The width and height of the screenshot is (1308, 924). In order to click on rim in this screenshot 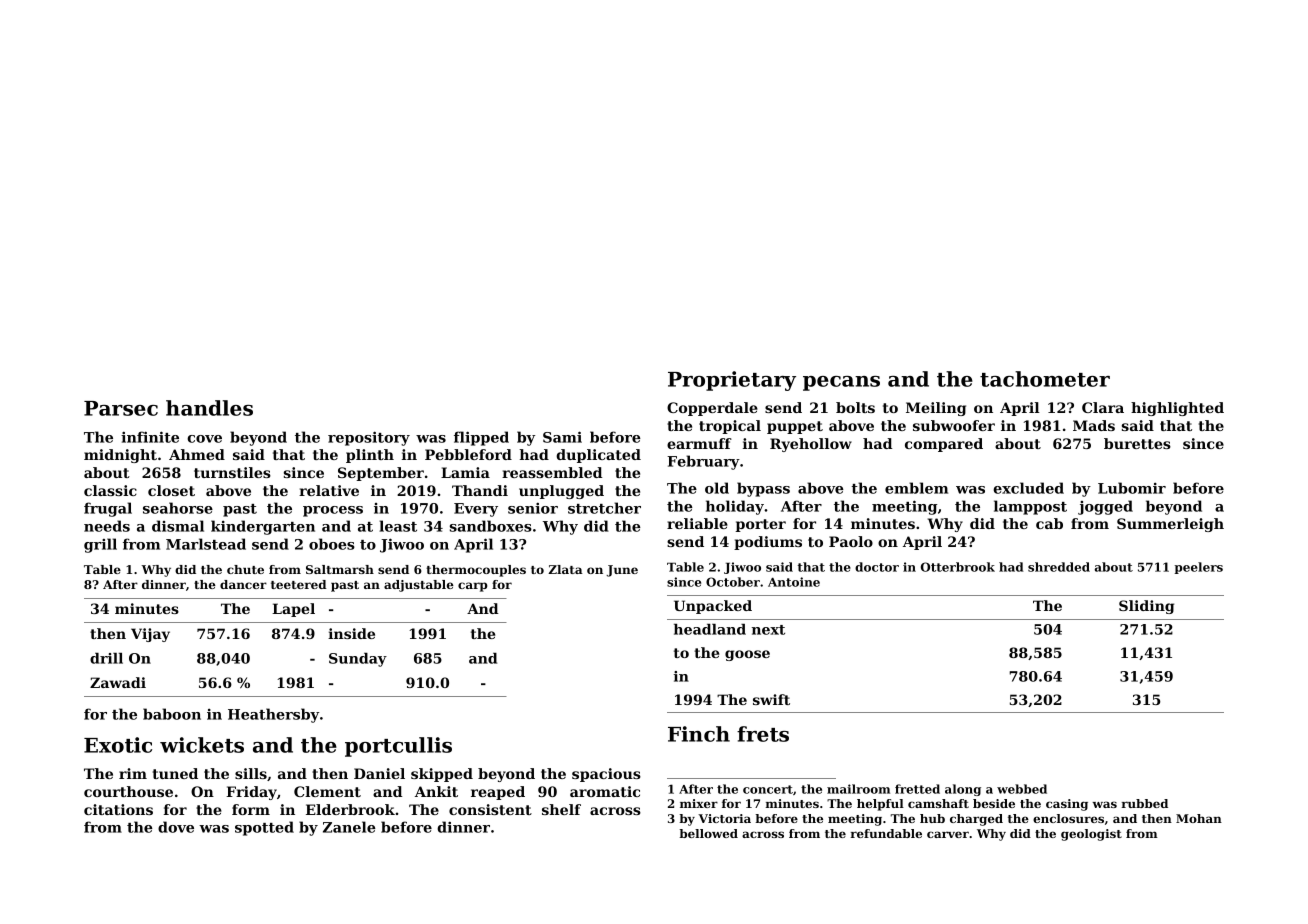, I will do `click(133, 773)`.
